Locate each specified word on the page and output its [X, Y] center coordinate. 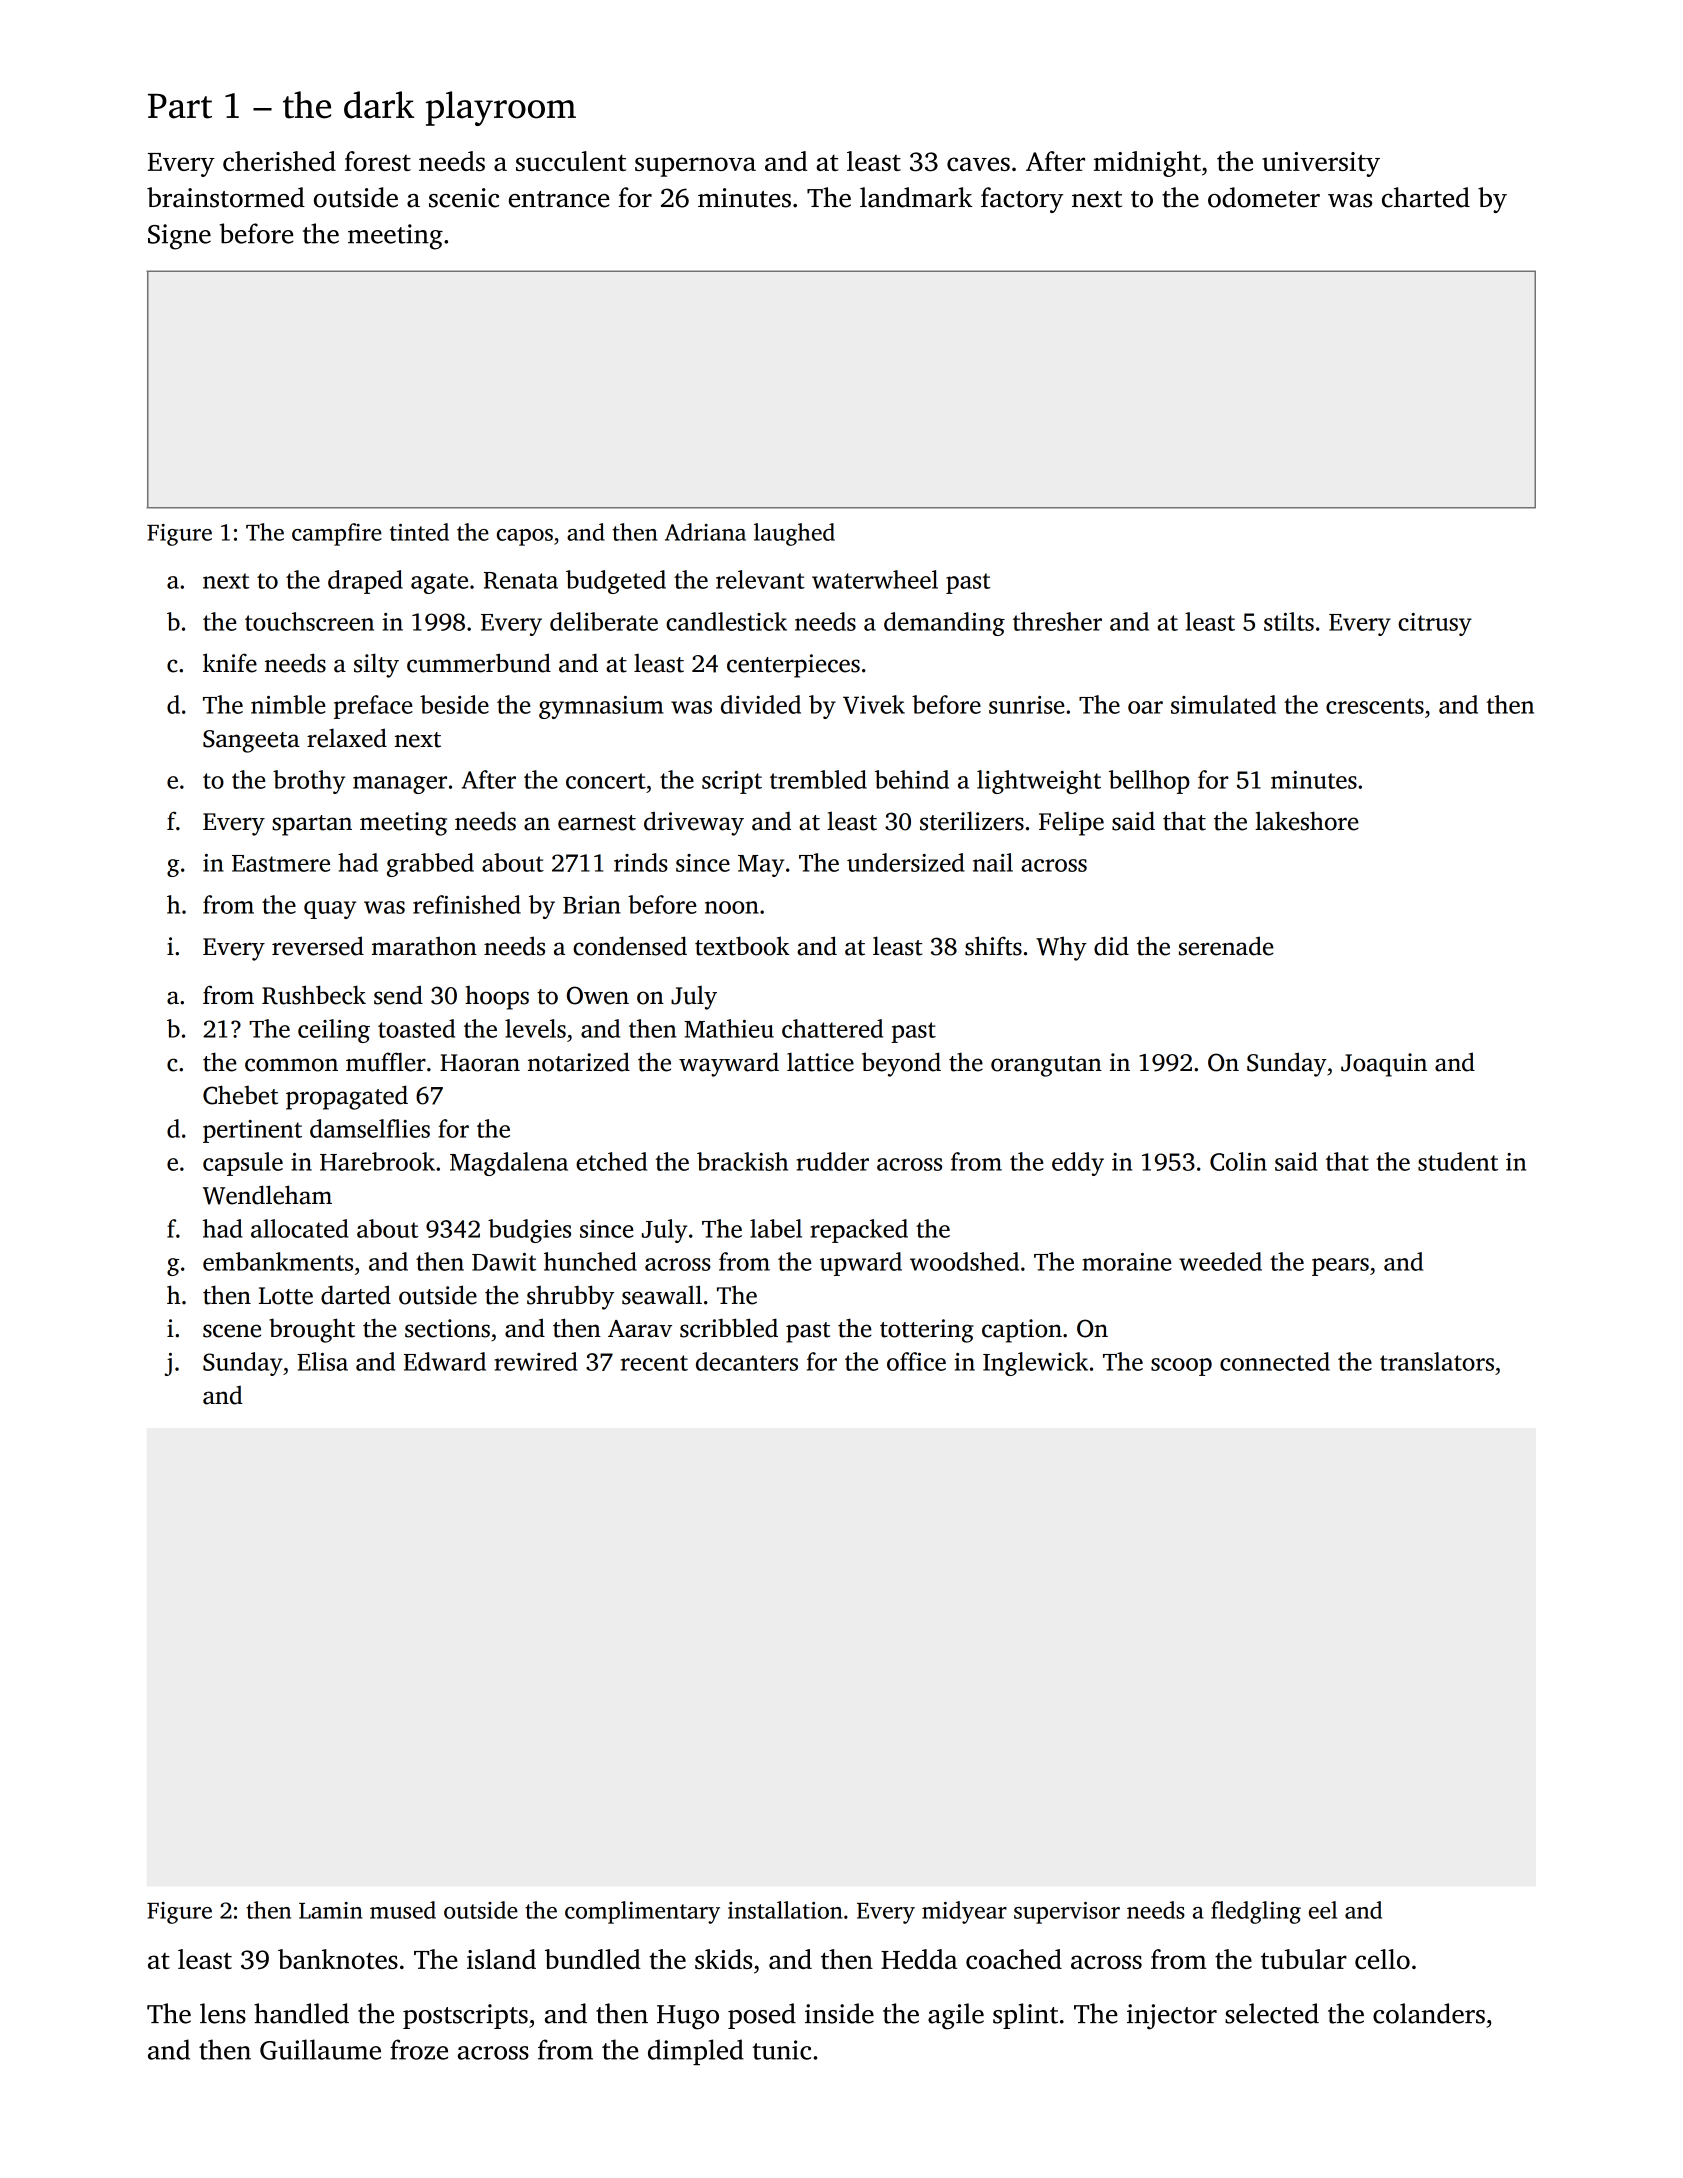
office [916, 1361]
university [1321, 164]
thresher [1057, 621]
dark [379, 105]
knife [230, 663]
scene [232, 1331]
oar [1145, 707]
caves [978, 164]
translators [1437, 1361]
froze [419, 2049]
